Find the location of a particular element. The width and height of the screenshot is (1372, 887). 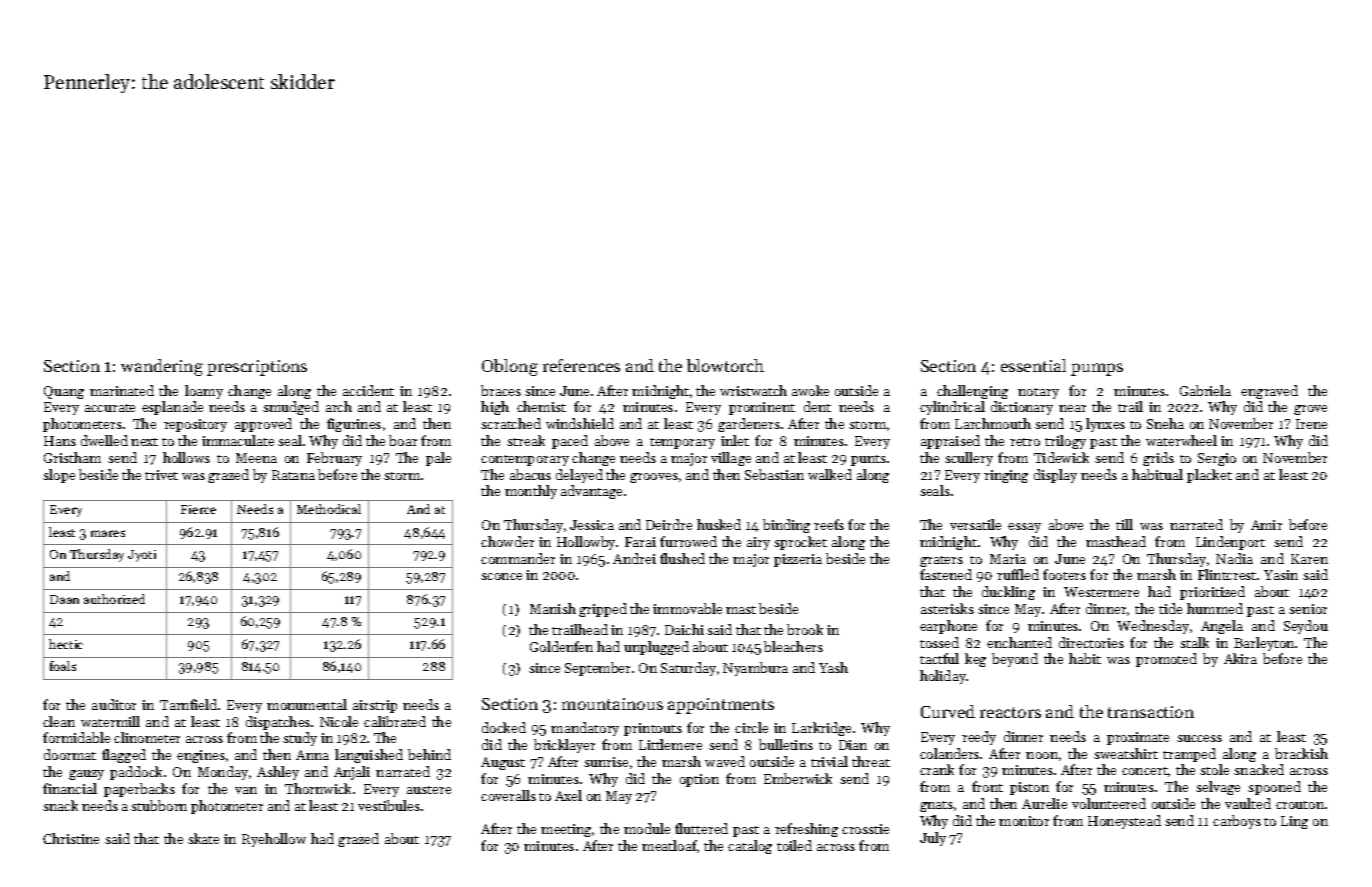

bleachers is located at coordinates (793, 646).
